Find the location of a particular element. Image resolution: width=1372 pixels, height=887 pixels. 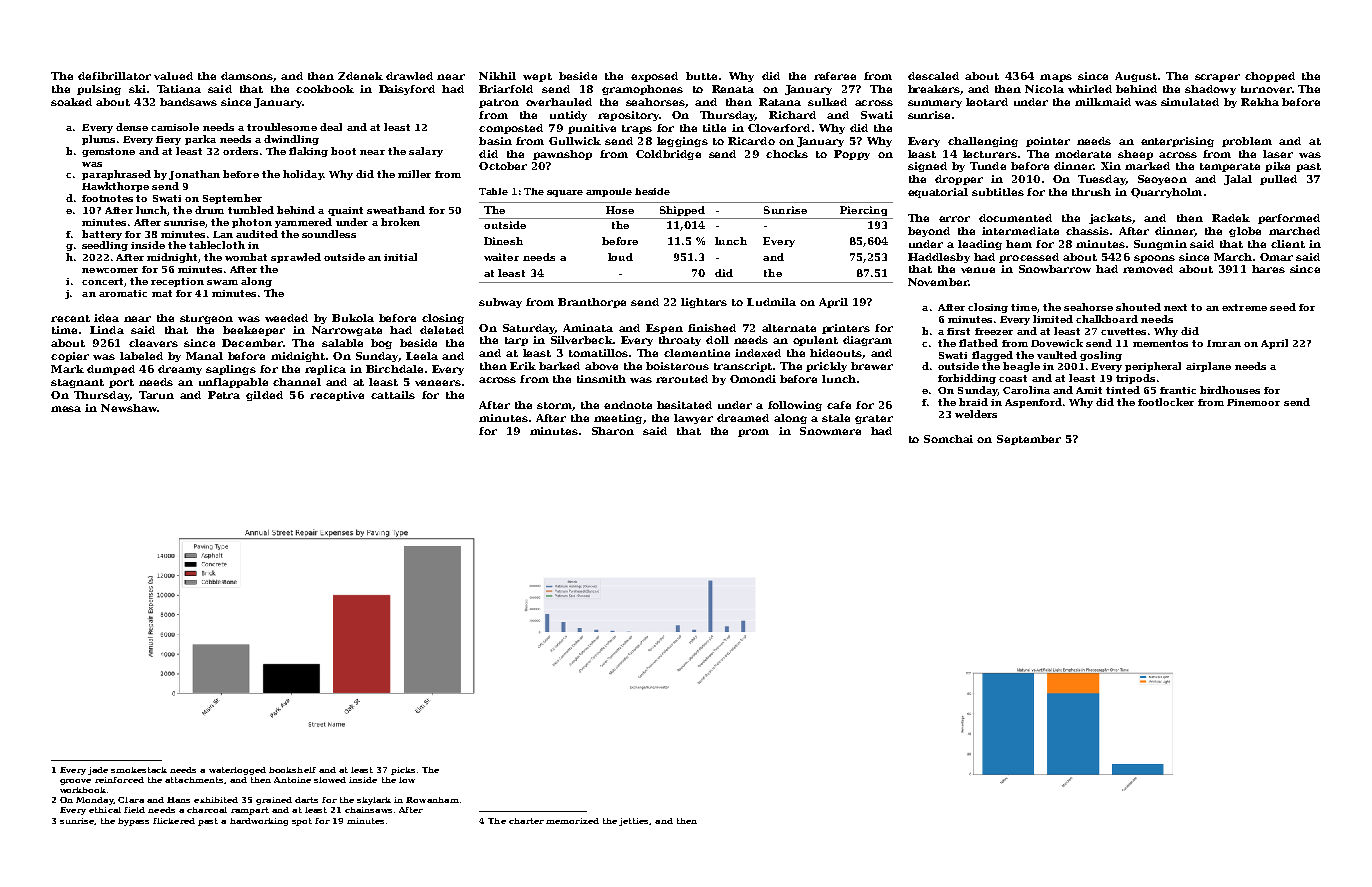

workbook is located at coordinates (83, 790).
